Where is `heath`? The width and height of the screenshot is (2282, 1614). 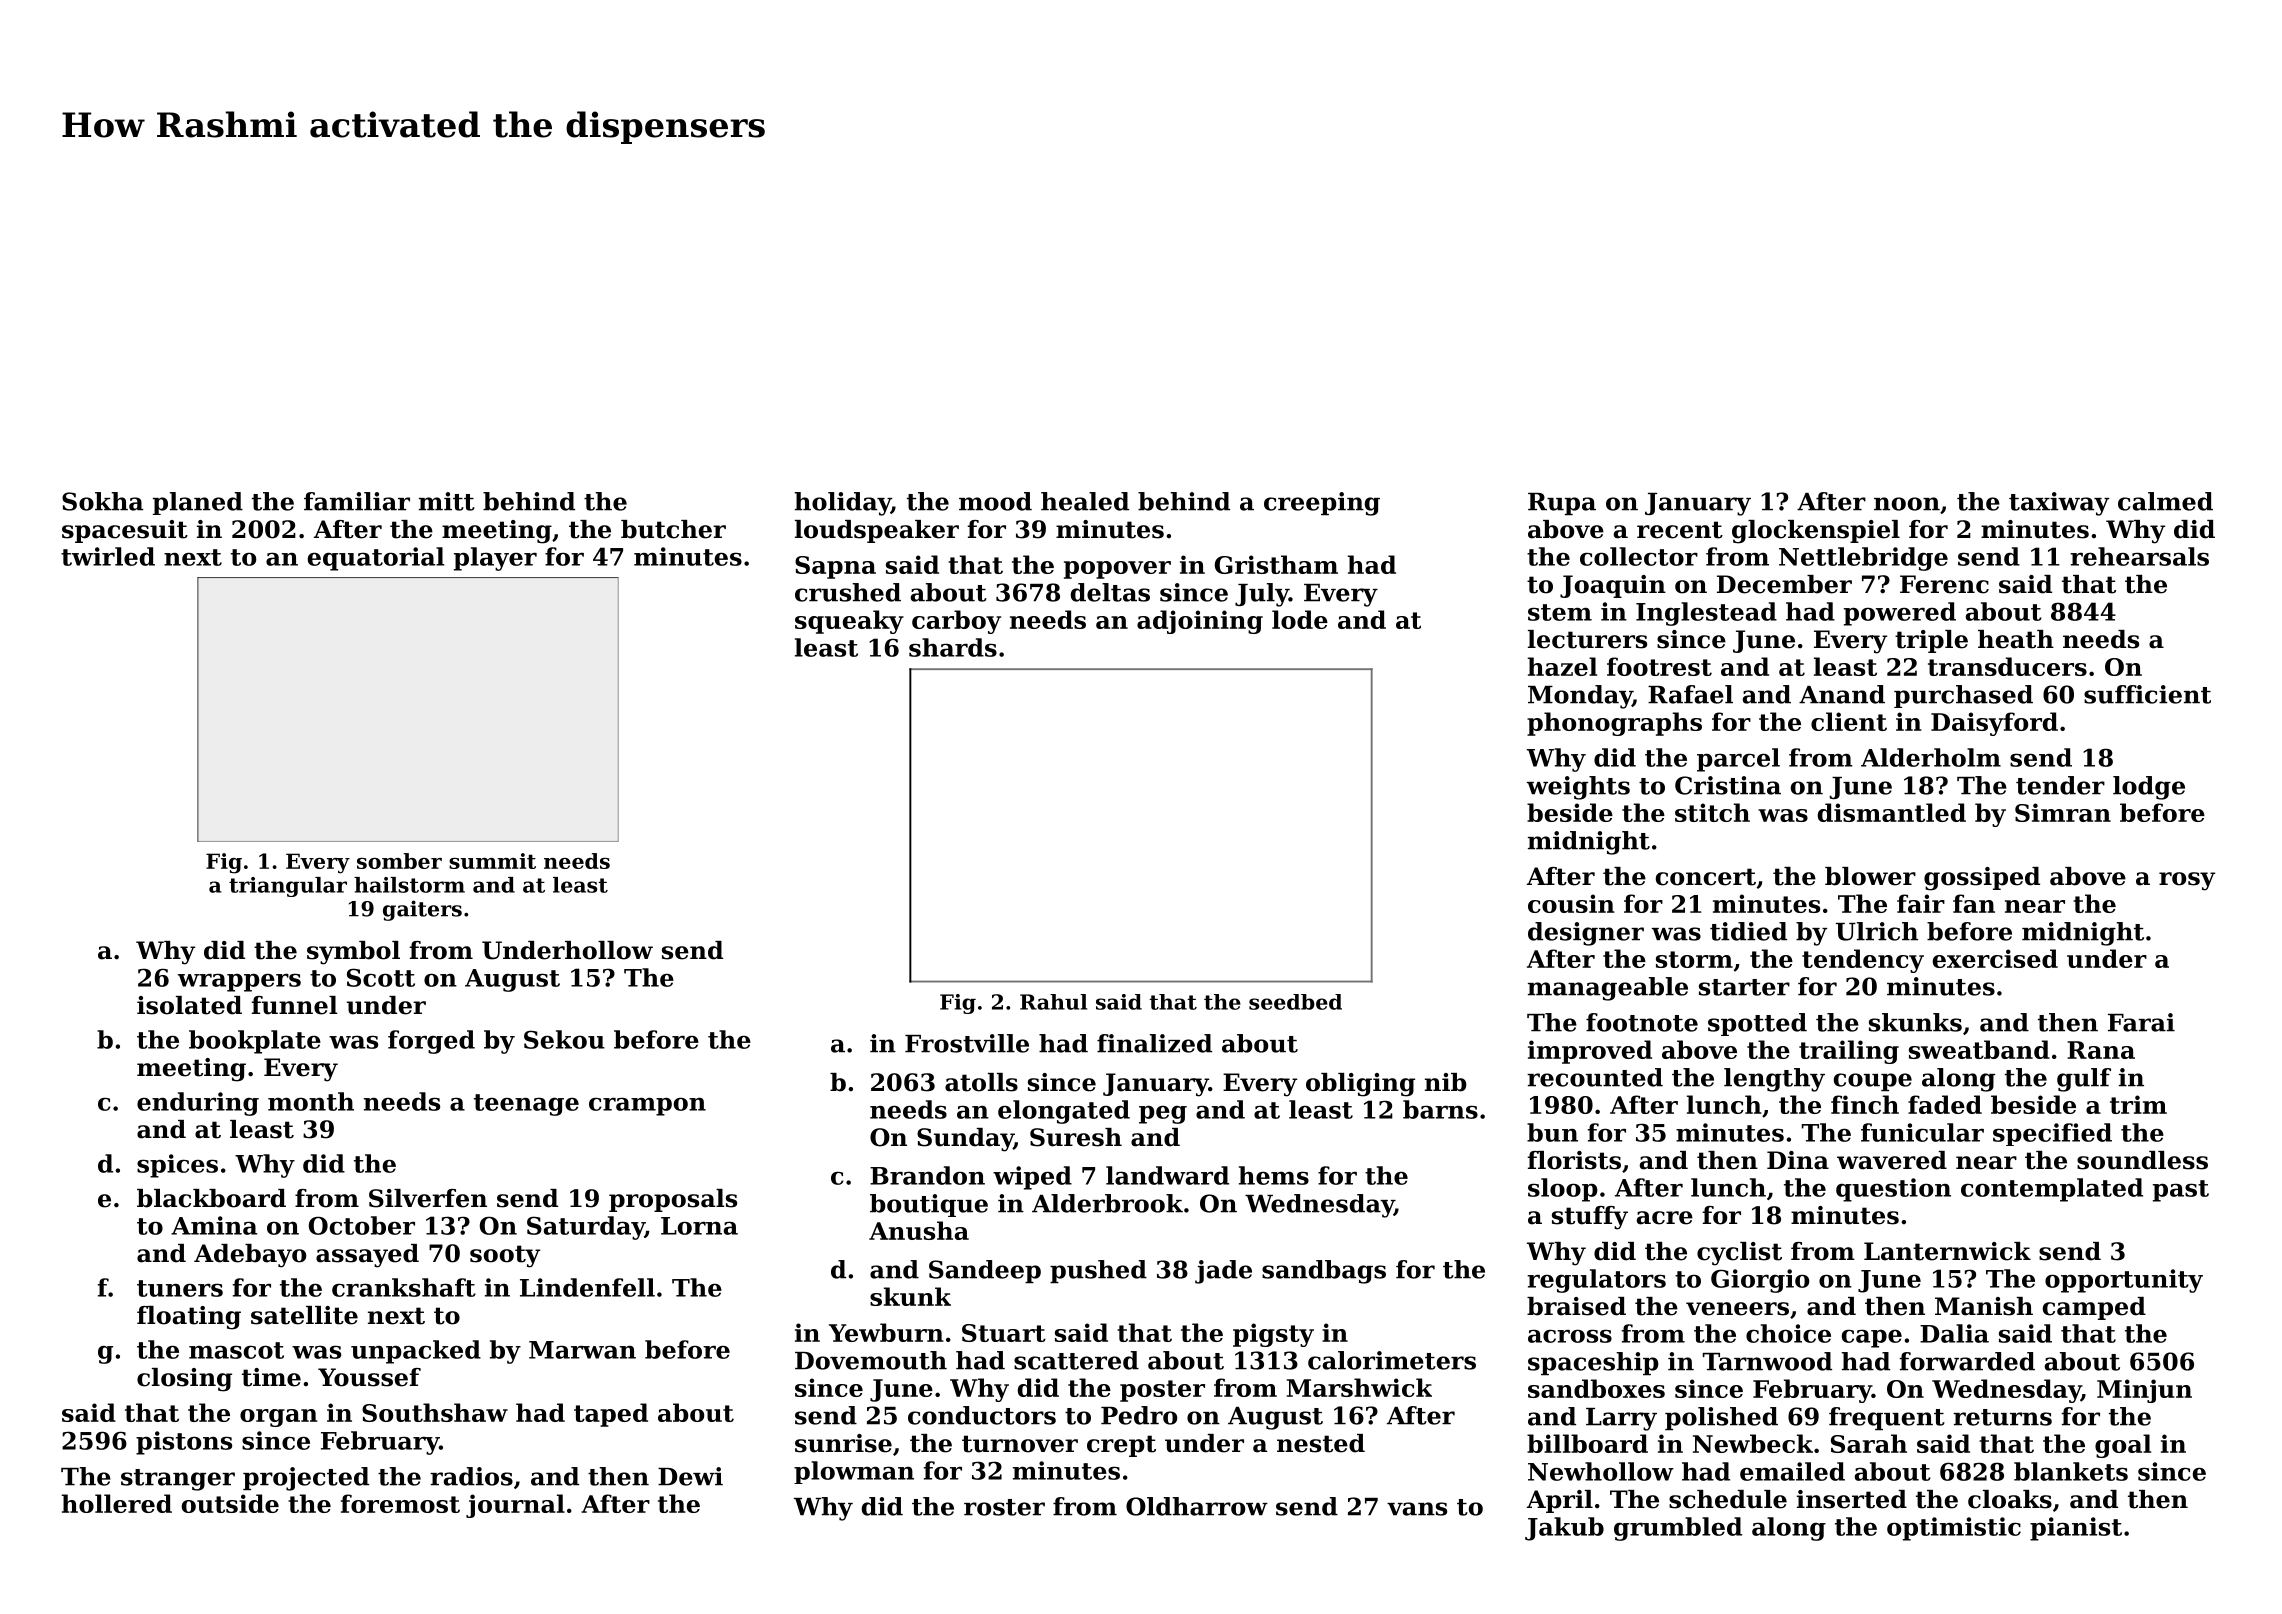 heath is located at coordinates (2016, 639).
